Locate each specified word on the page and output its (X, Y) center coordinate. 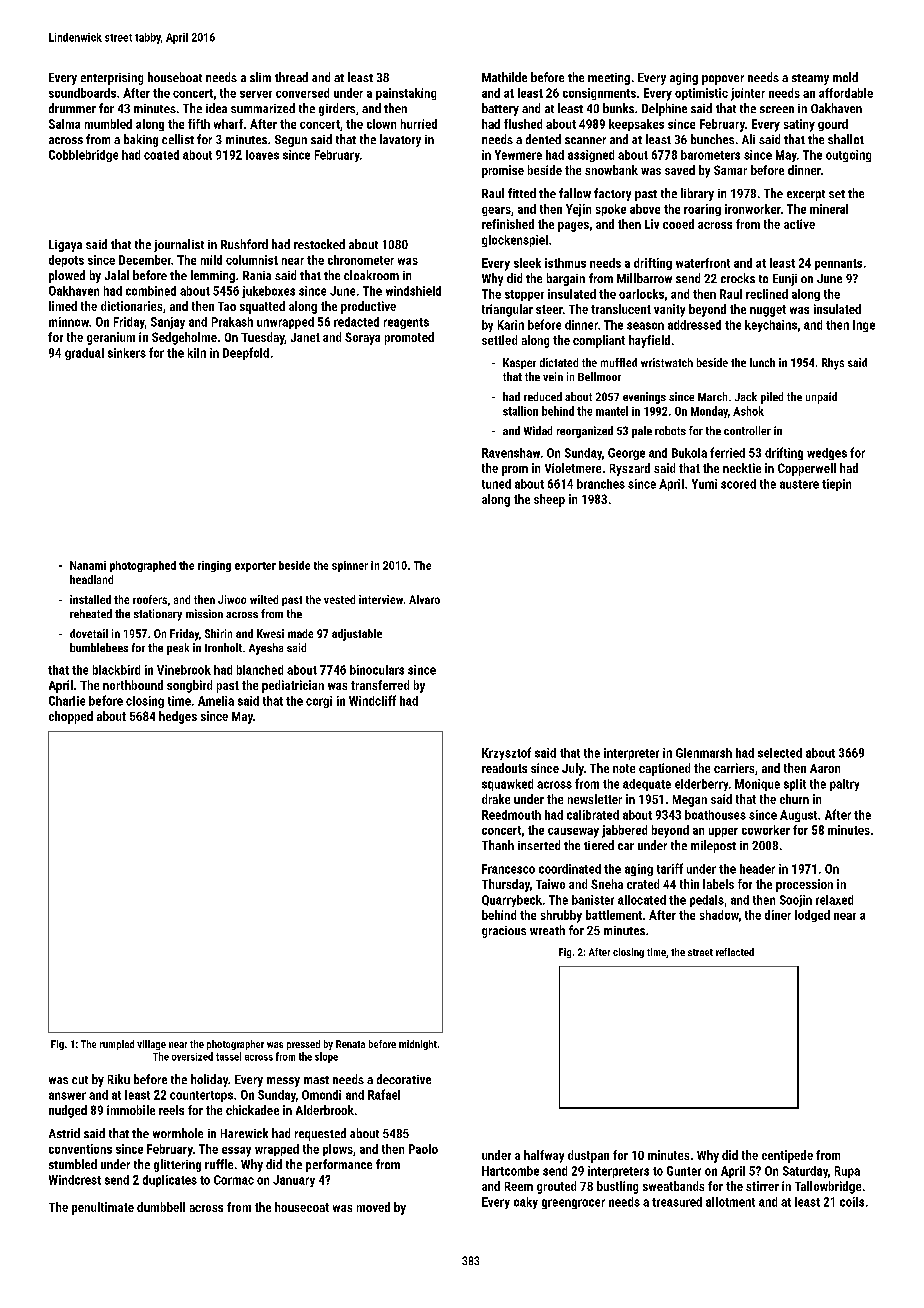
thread (291, 77)
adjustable (357, 635)
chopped (71, 717)
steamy (810, 79)
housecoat (302, 1207)
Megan (690, 801)
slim (260, 77)
